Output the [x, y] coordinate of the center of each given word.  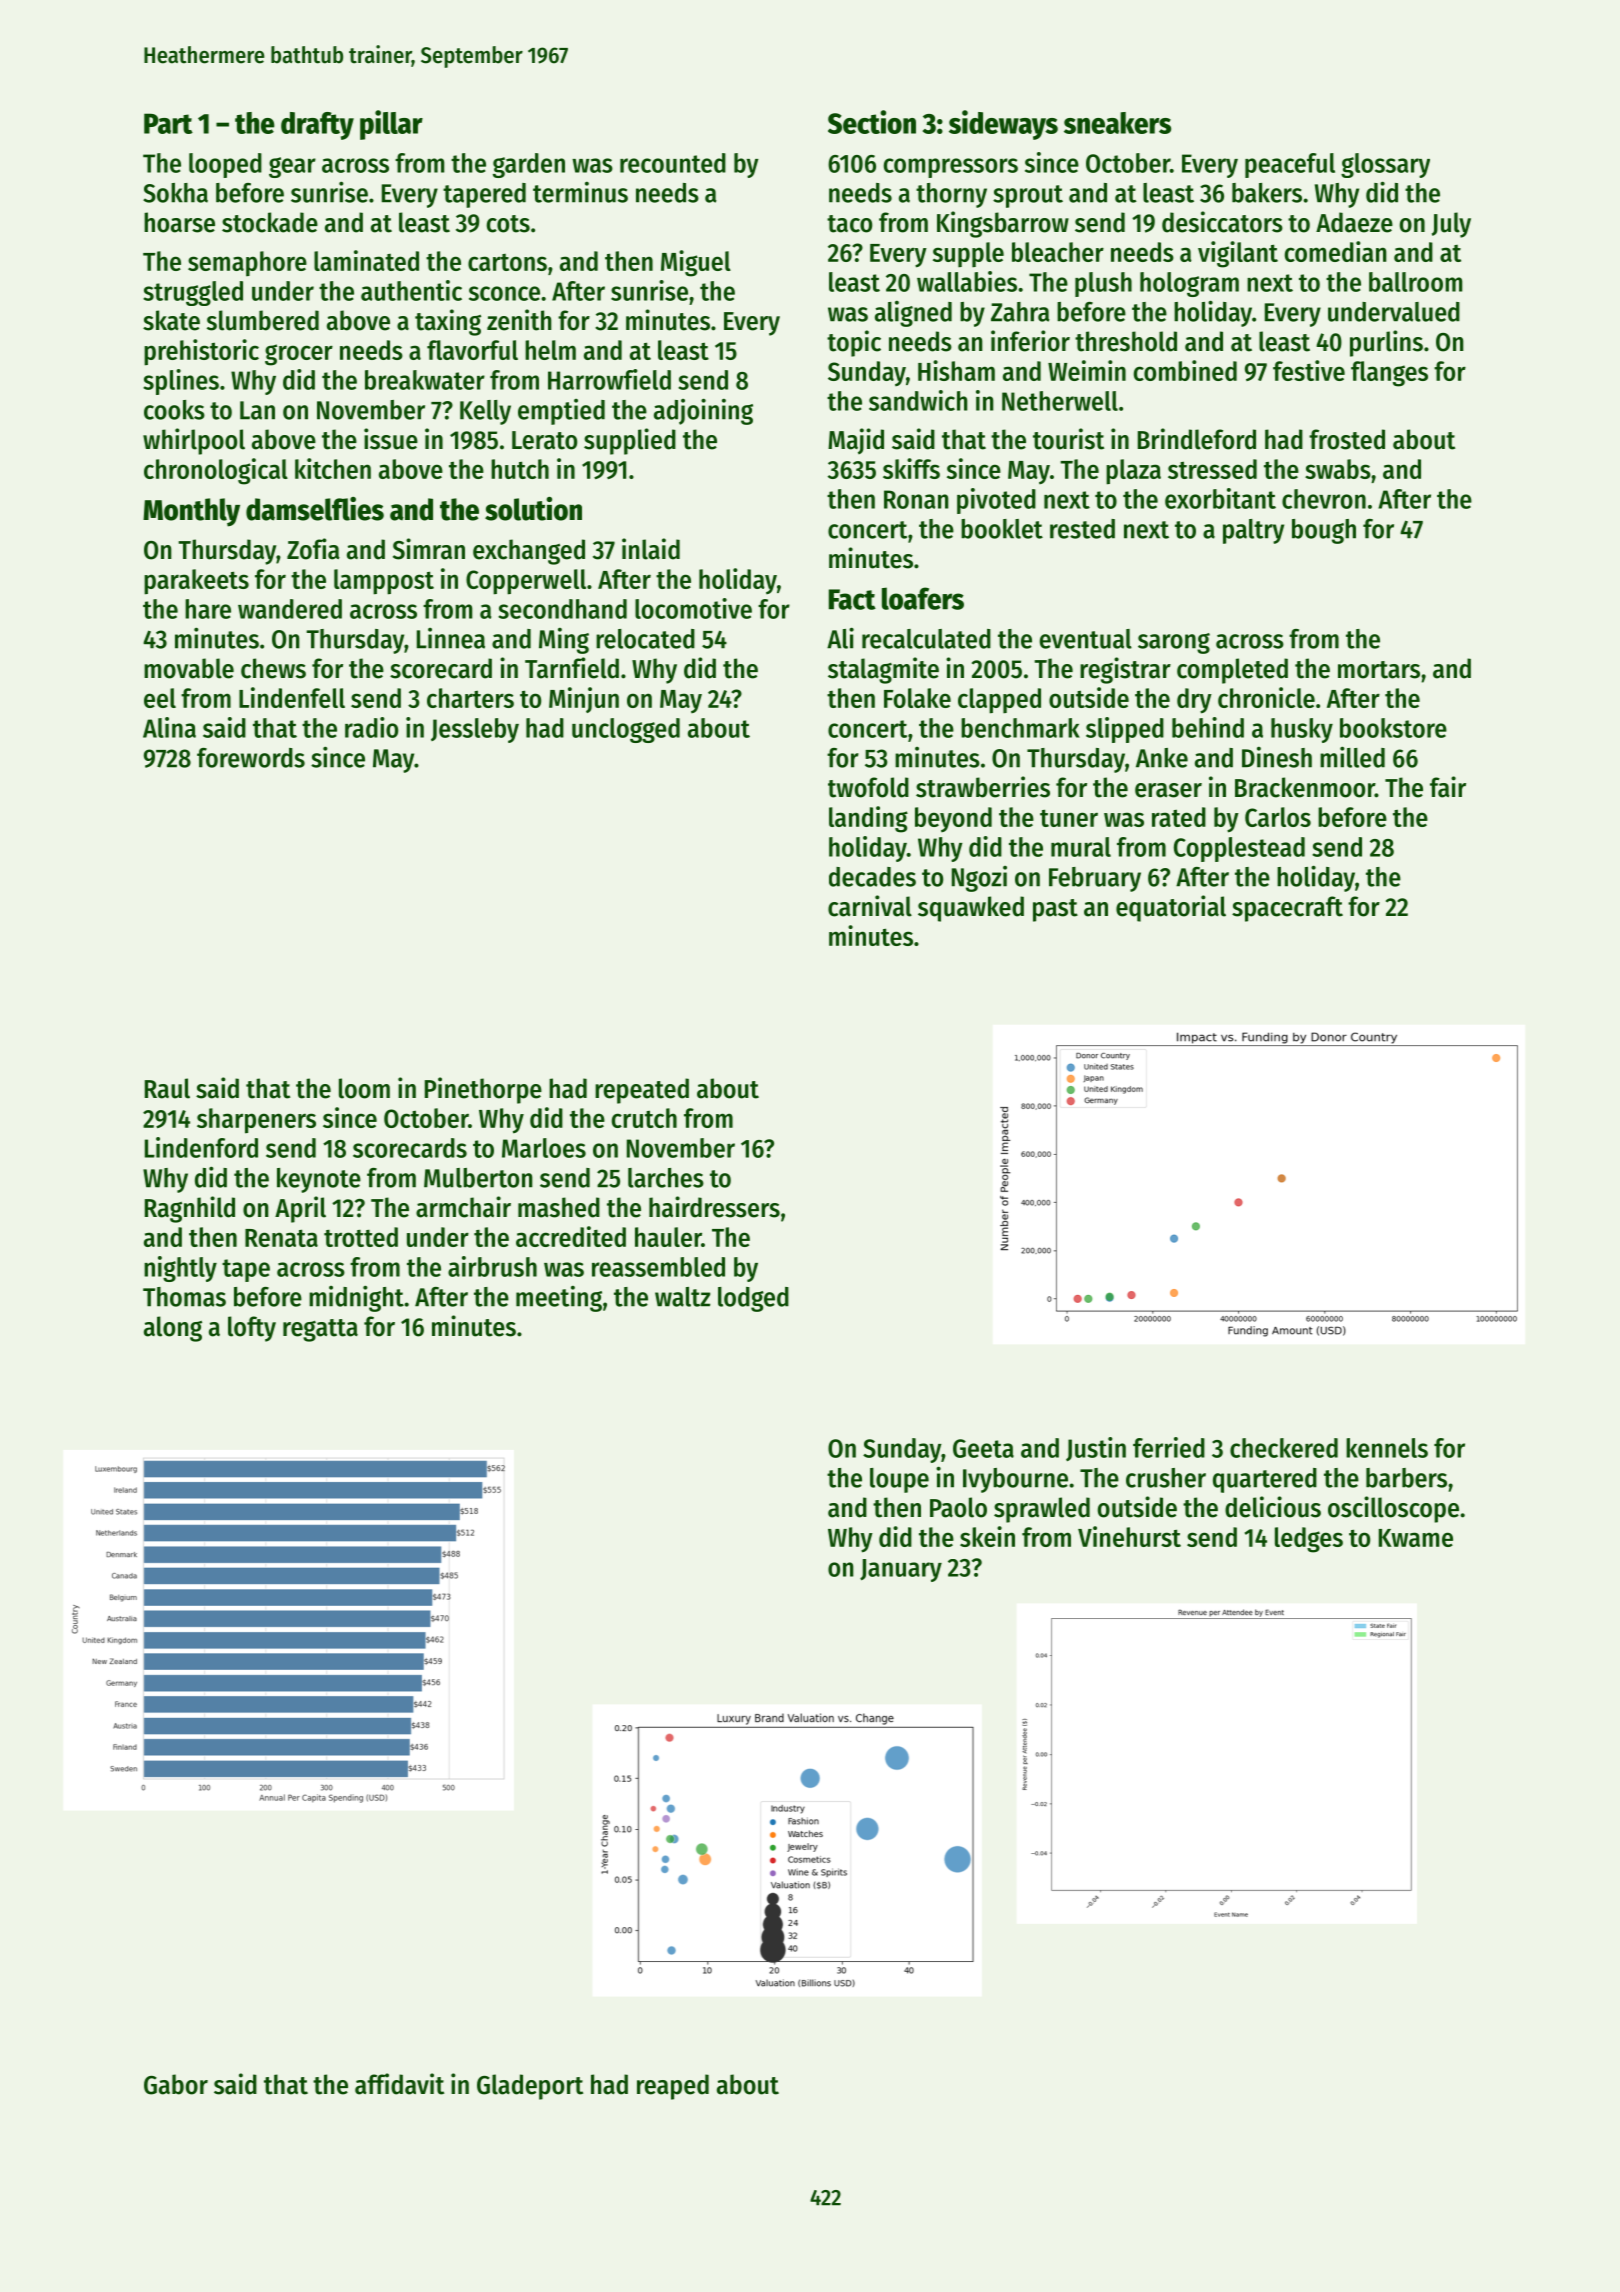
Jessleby [475, 730]
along [173, 1329]
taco [849, 224]
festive [1309, 370]
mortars [1379, 670]
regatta [320, 1330]
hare [208, 609]
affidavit [399, 2084]
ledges [1309, 1540]
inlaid [651, 549]
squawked [971, 909]
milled [1352, 757]
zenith [519, 320]
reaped [673, 2087]
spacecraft [1287, 909]
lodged [753, 1299]
